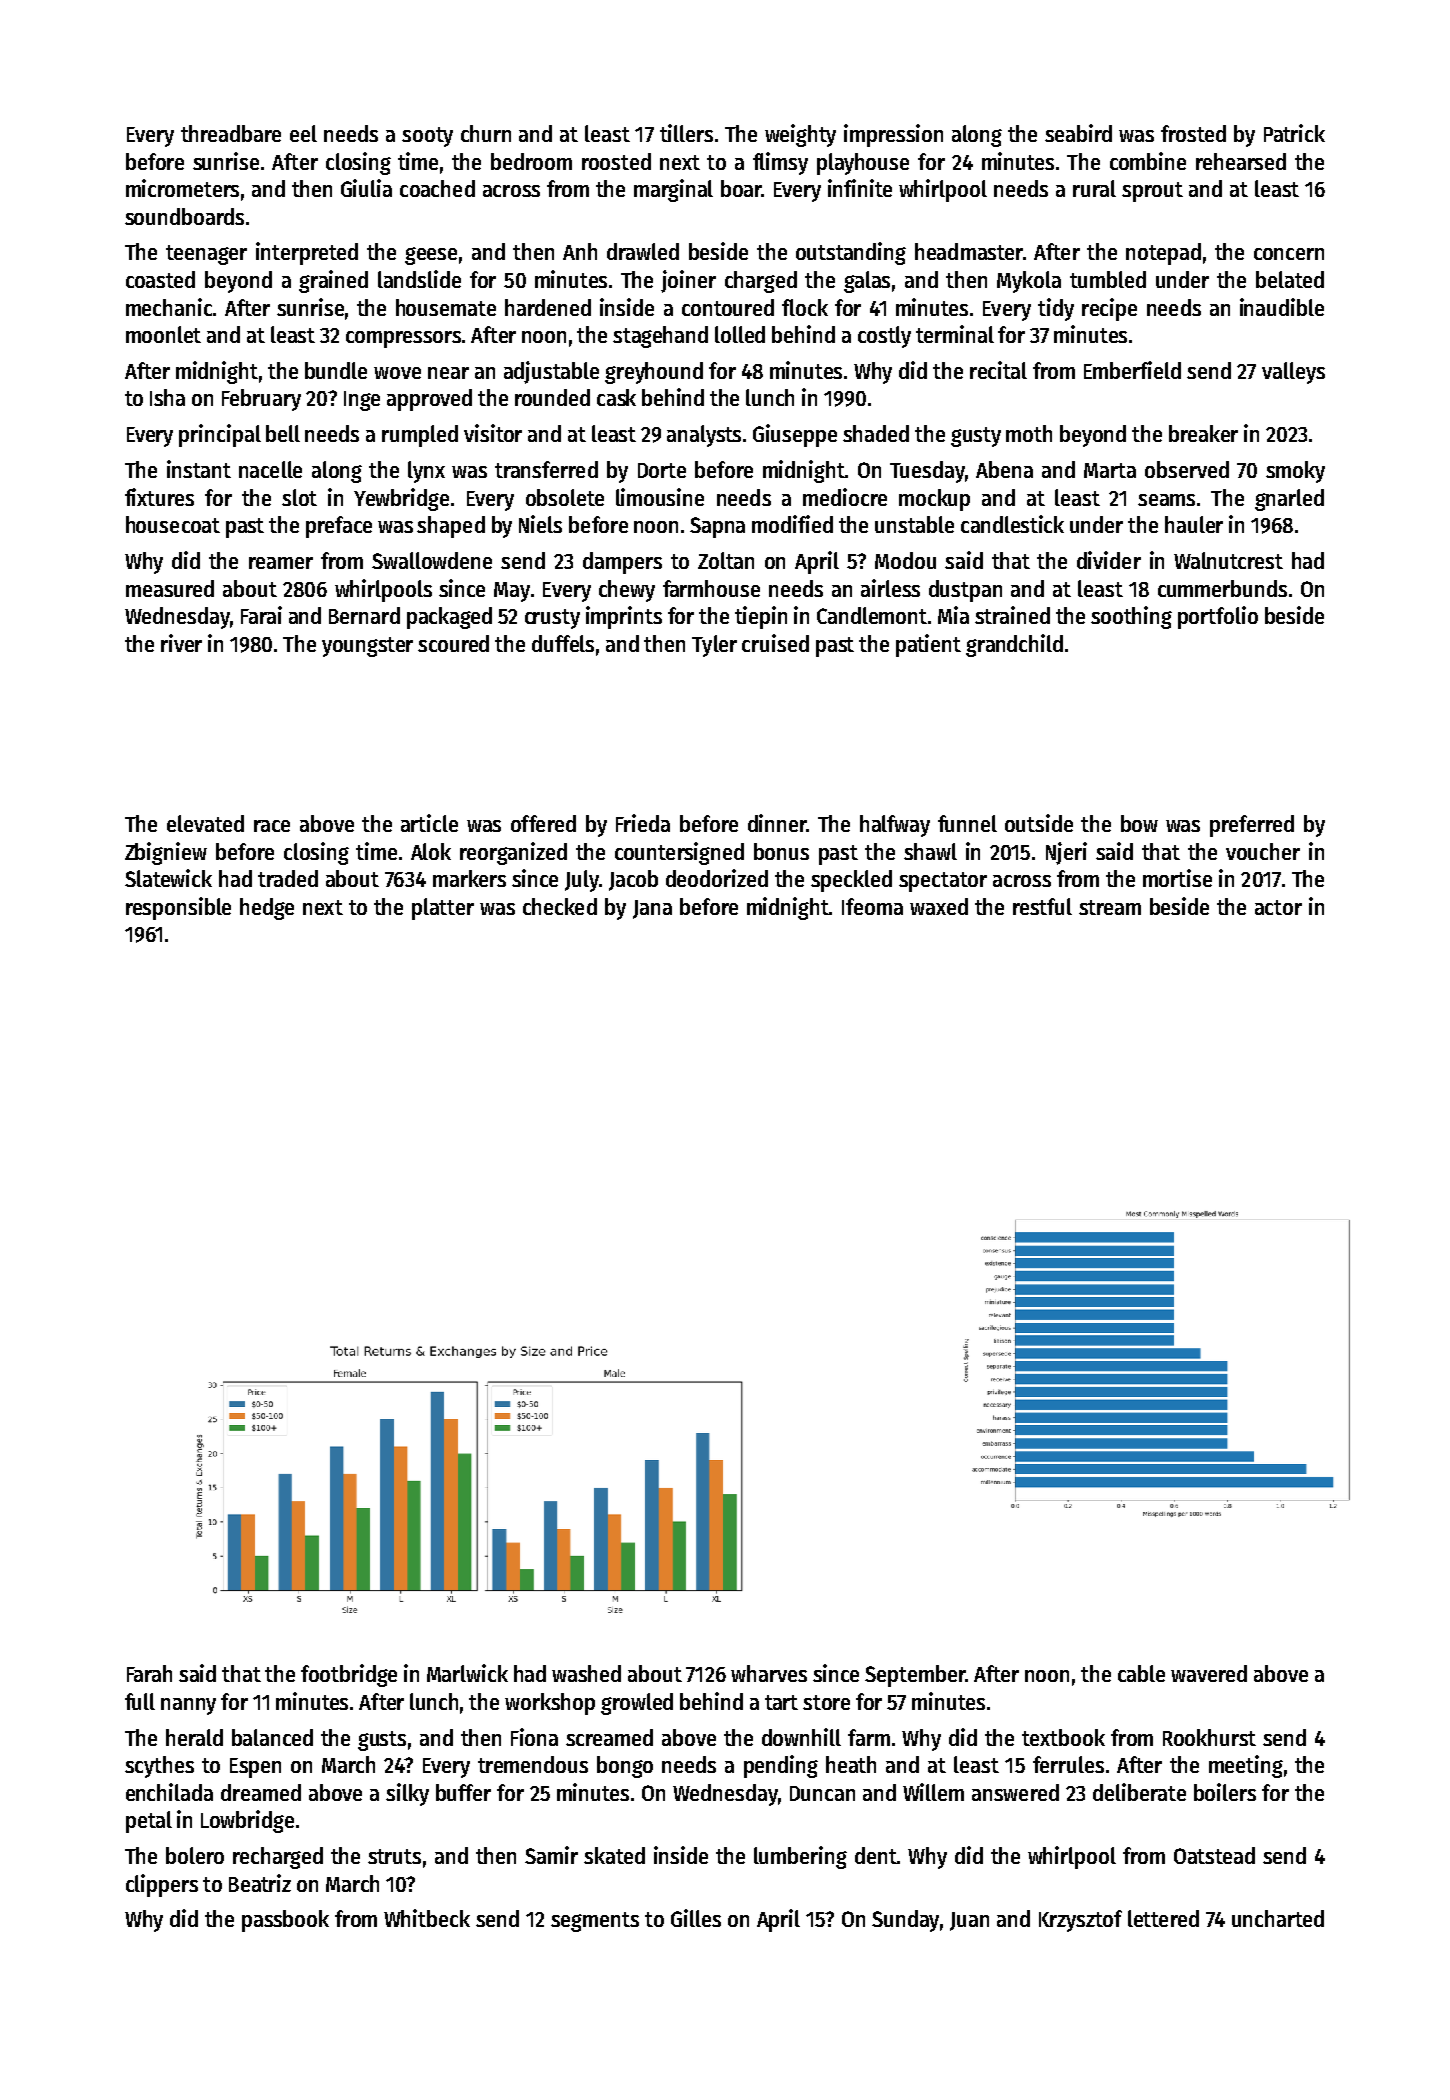 The width and height of the screenshot is (1450, 2100). Describe the element at coordinates (429, 823) in the screenshot. I see `article` at that location.
